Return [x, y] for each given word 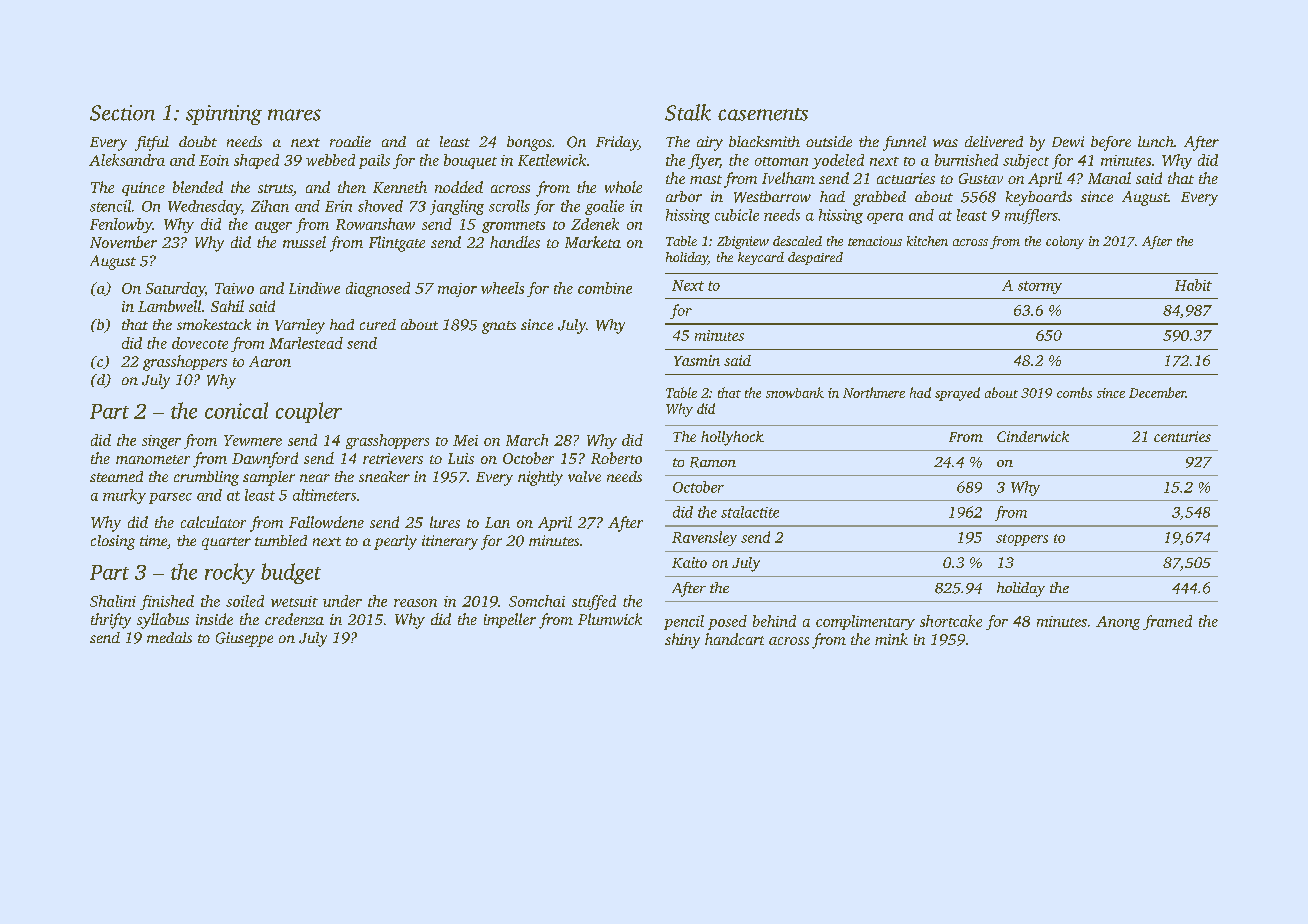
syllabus [163, 621]
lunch [1156, 141]
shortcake [951, 621]
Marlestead [306, 343]
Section [122, 113]
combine [605, 288]
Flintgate [397, 244]
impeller [510, 620]
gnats [499, 327]
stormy [1040, 287]
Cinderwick [1033, 436]
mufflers [1031, 216]
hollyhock [732, 438]
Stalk [688, 112]
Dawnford [265, 460]
